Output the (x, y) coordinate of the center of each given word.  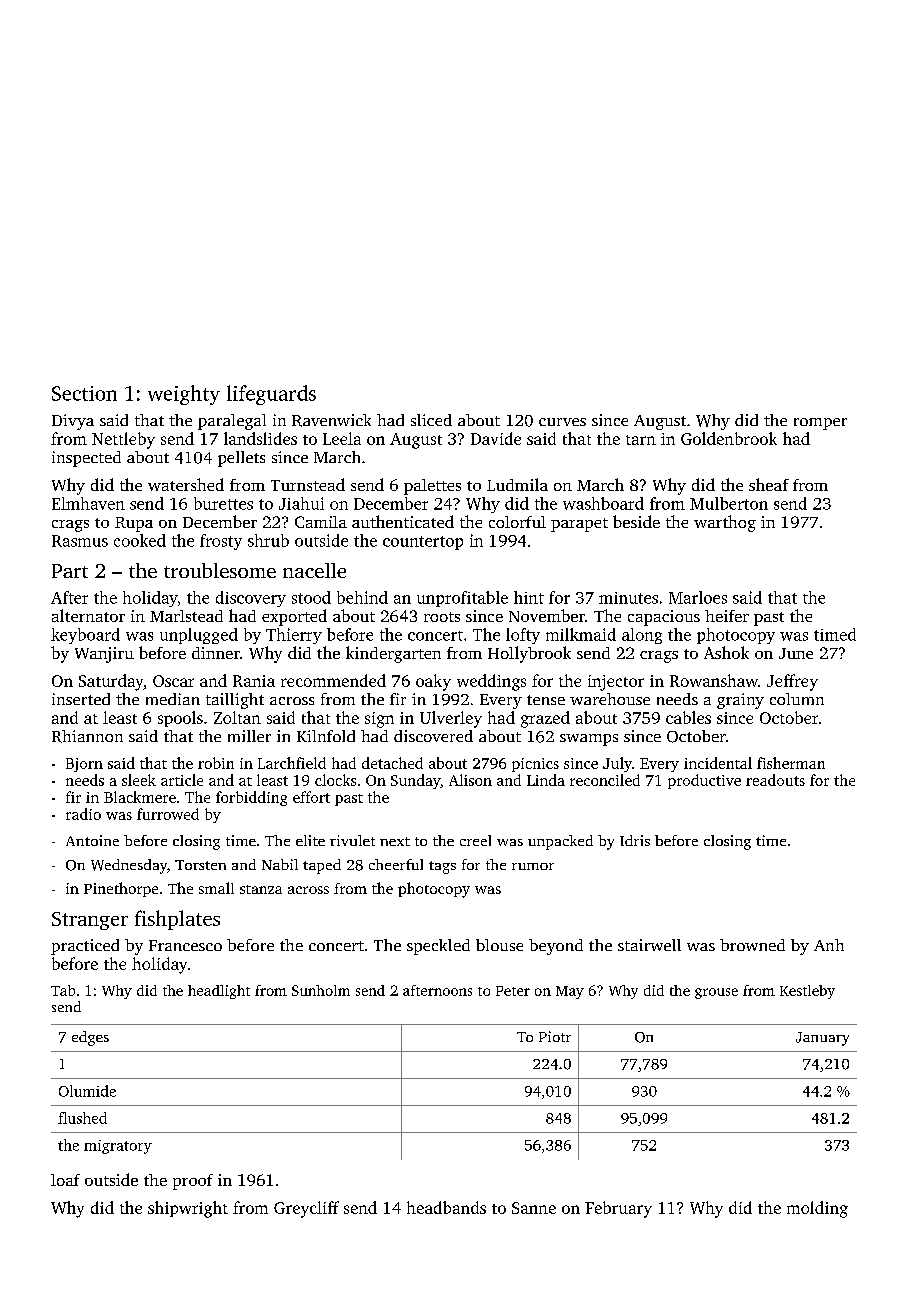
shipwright (188, 1209)
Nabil (280, 864)
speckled (438, 947)
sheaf (769, 484)
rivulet (352, 840)
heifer (727, 616)
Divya (73, 422)
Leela (342, 438)
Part (70, 571)
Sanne (534, 1208)
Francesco (185, 945)
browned (752, 945)
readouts (775, 780)
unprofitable (462, 599)
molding (817, 1209)
